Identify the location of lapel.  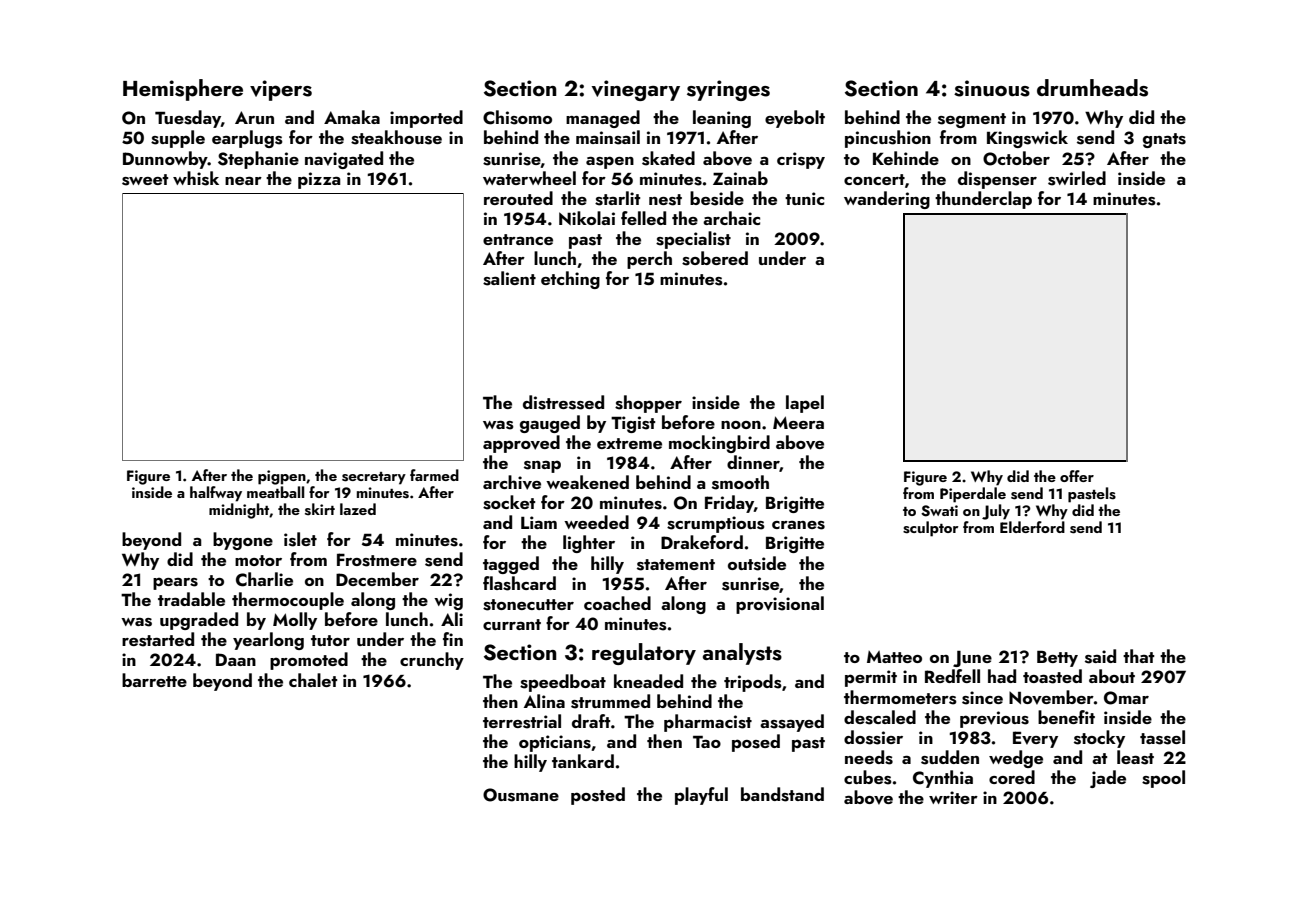
(805, 404).
